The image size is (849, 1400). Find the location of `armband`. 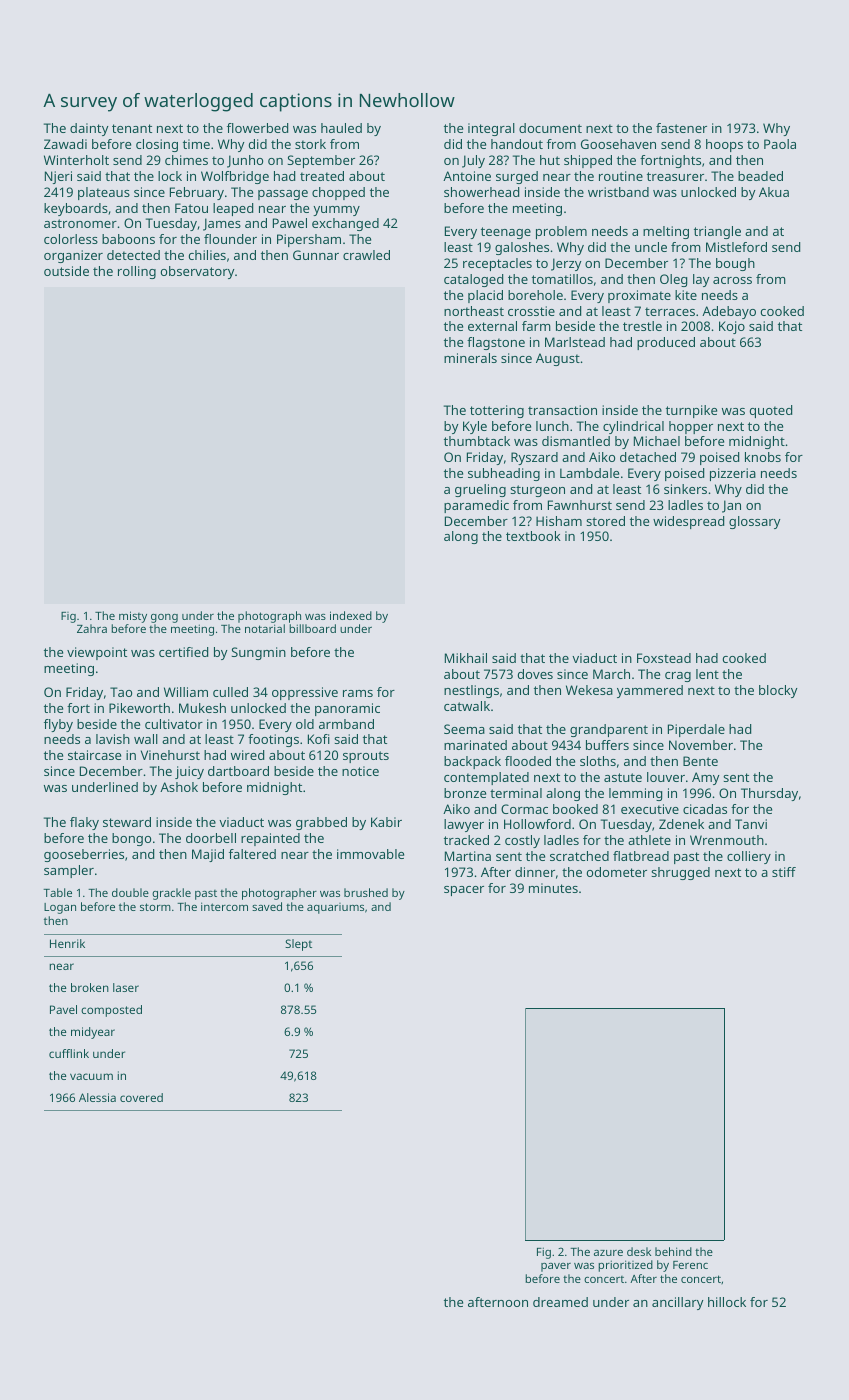

armband is located at coordinates (346, 724).
